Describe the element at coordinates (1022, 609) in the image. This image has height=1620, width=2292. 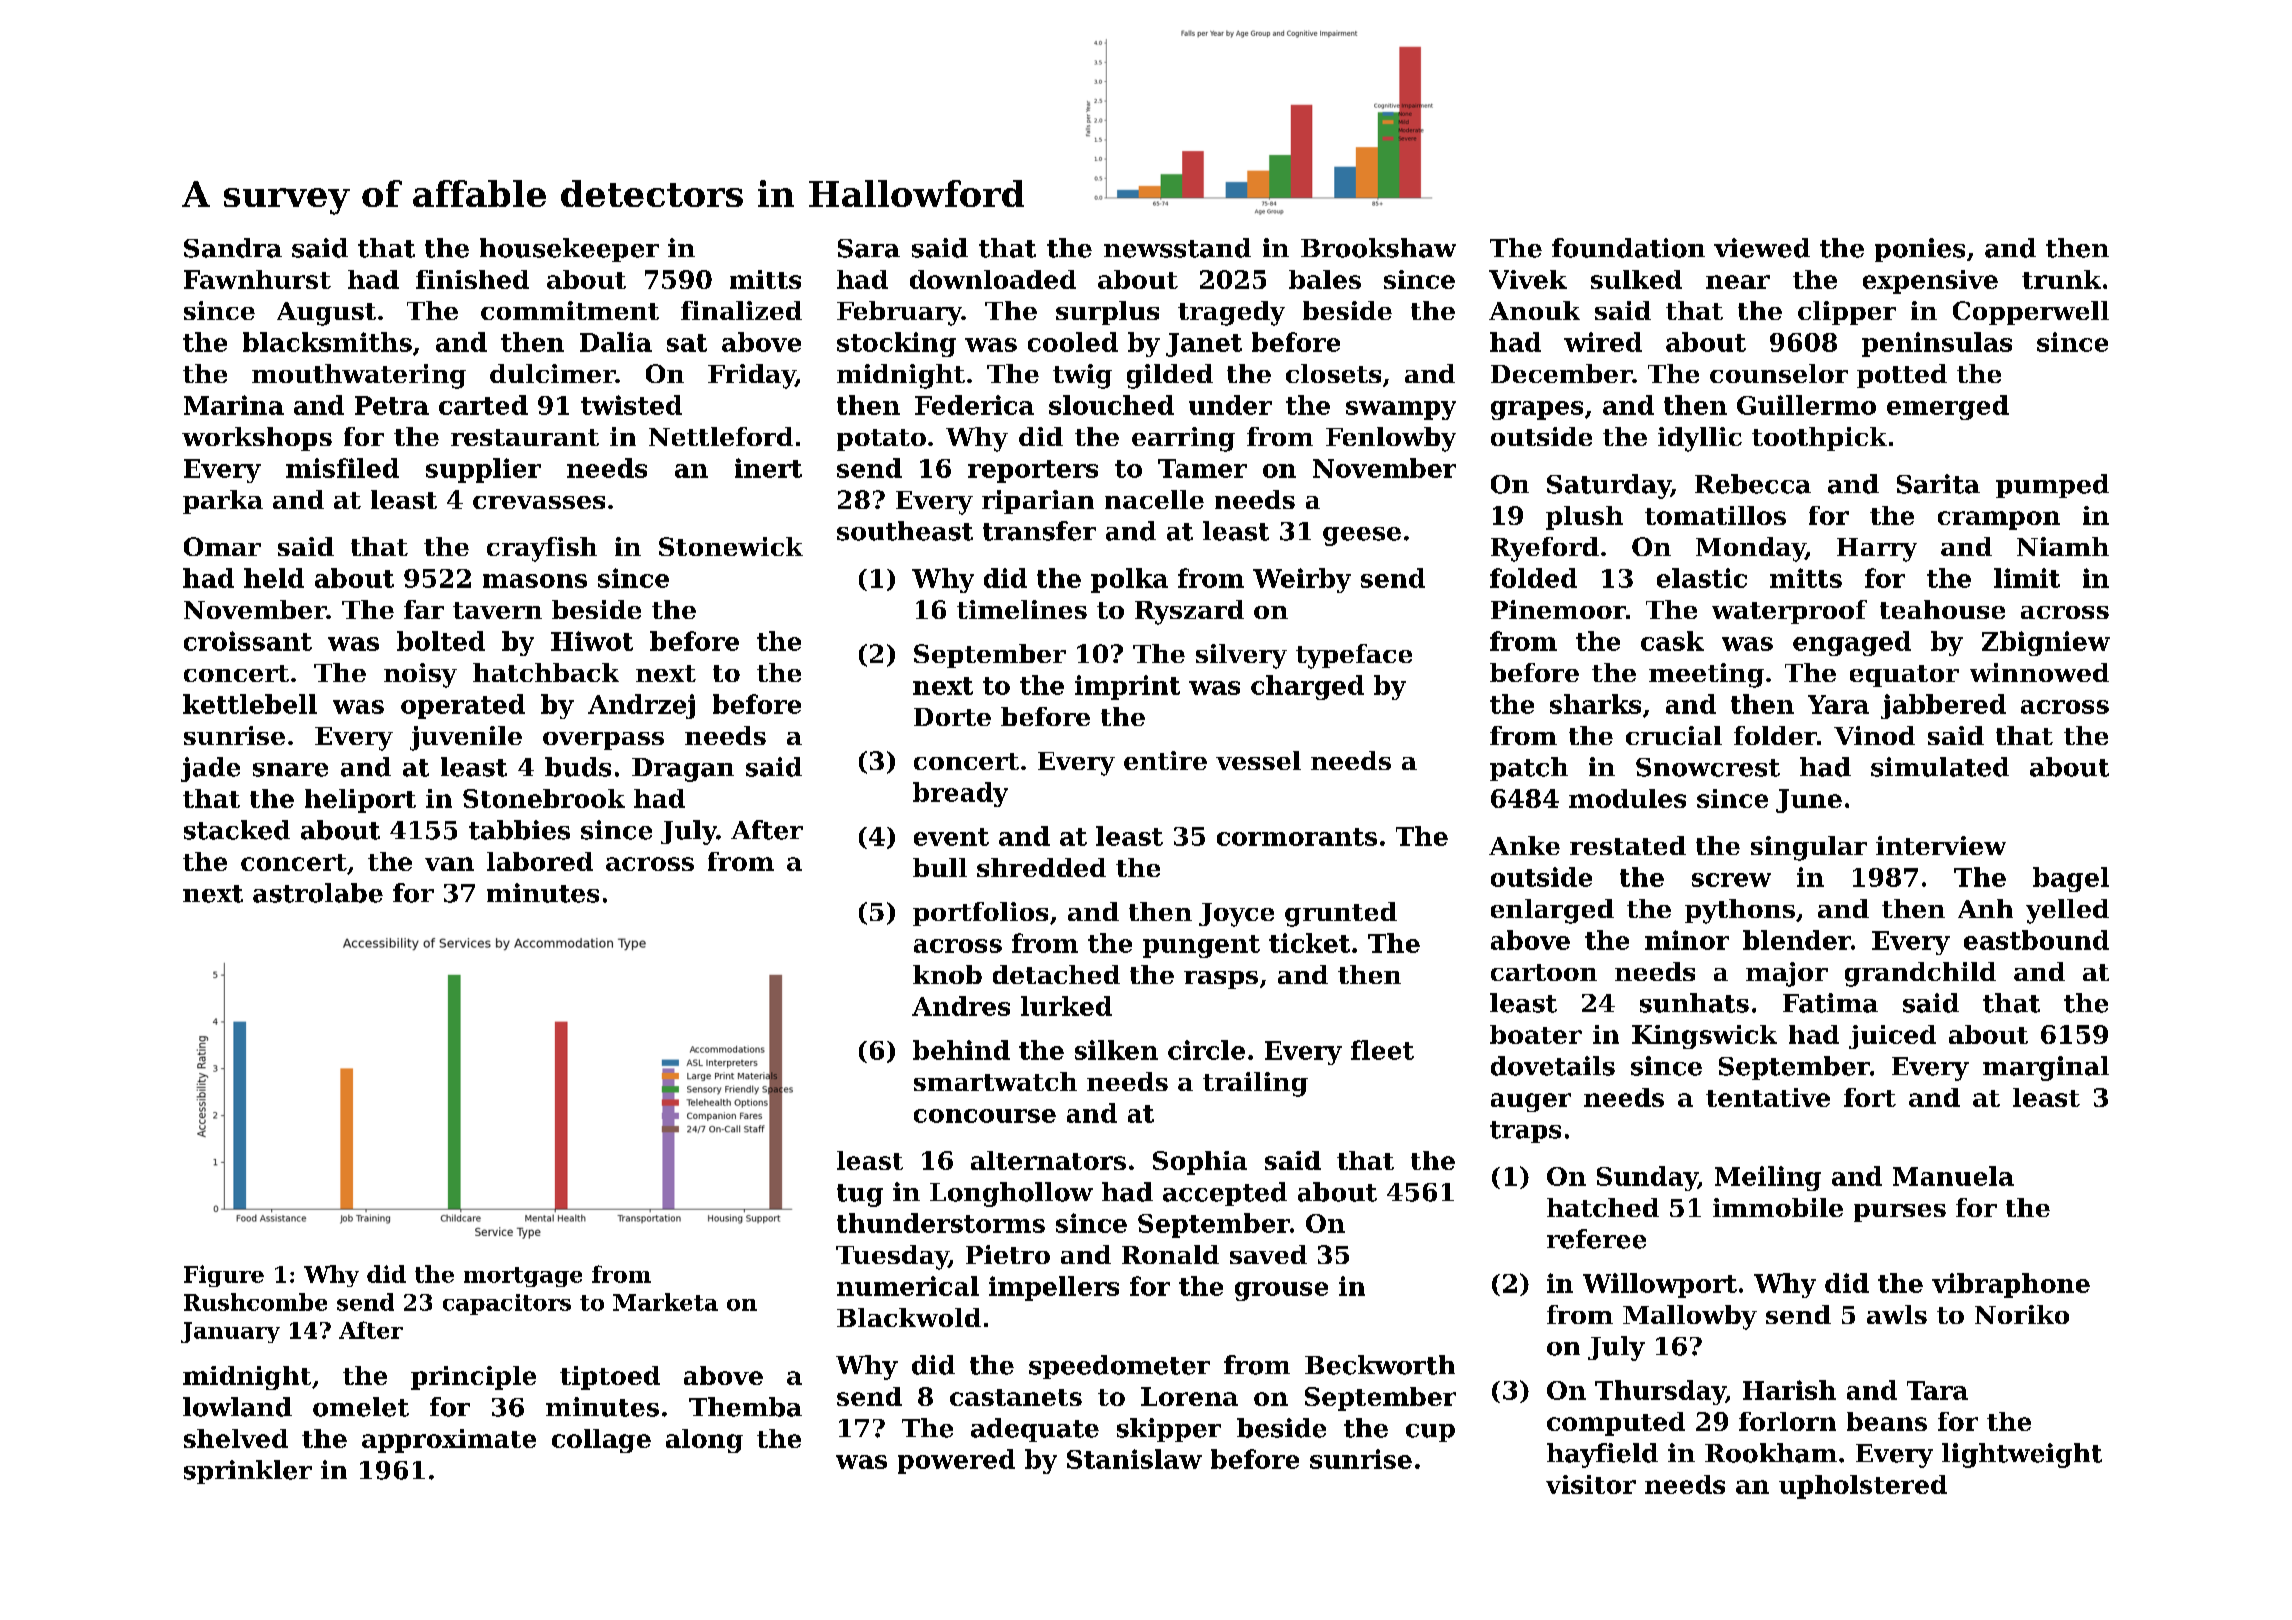
I see `timelines` at that location.
